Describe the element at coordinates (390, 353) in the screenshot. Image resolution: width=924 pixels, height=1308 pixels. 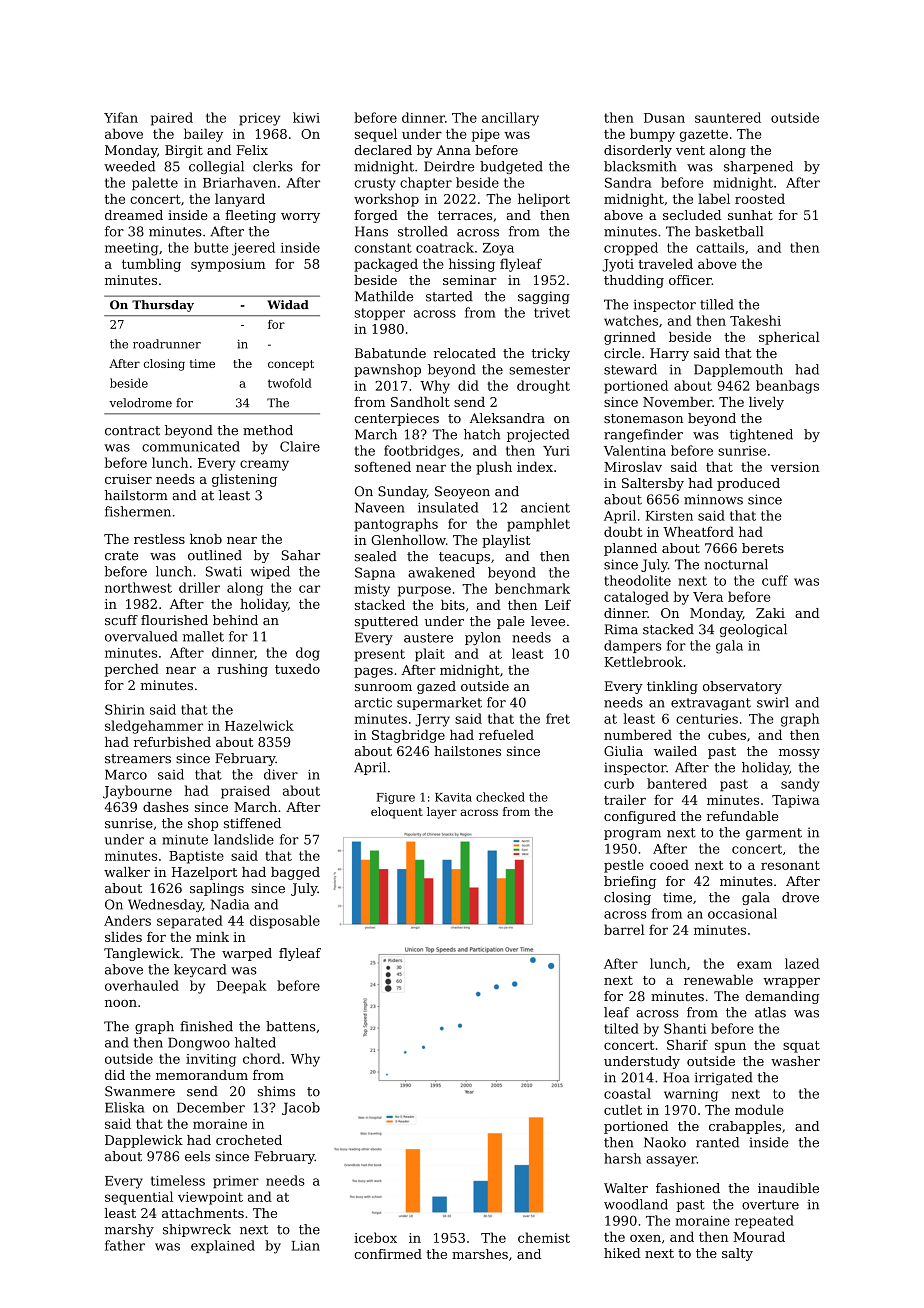
I see `Babatunde` at that location.
